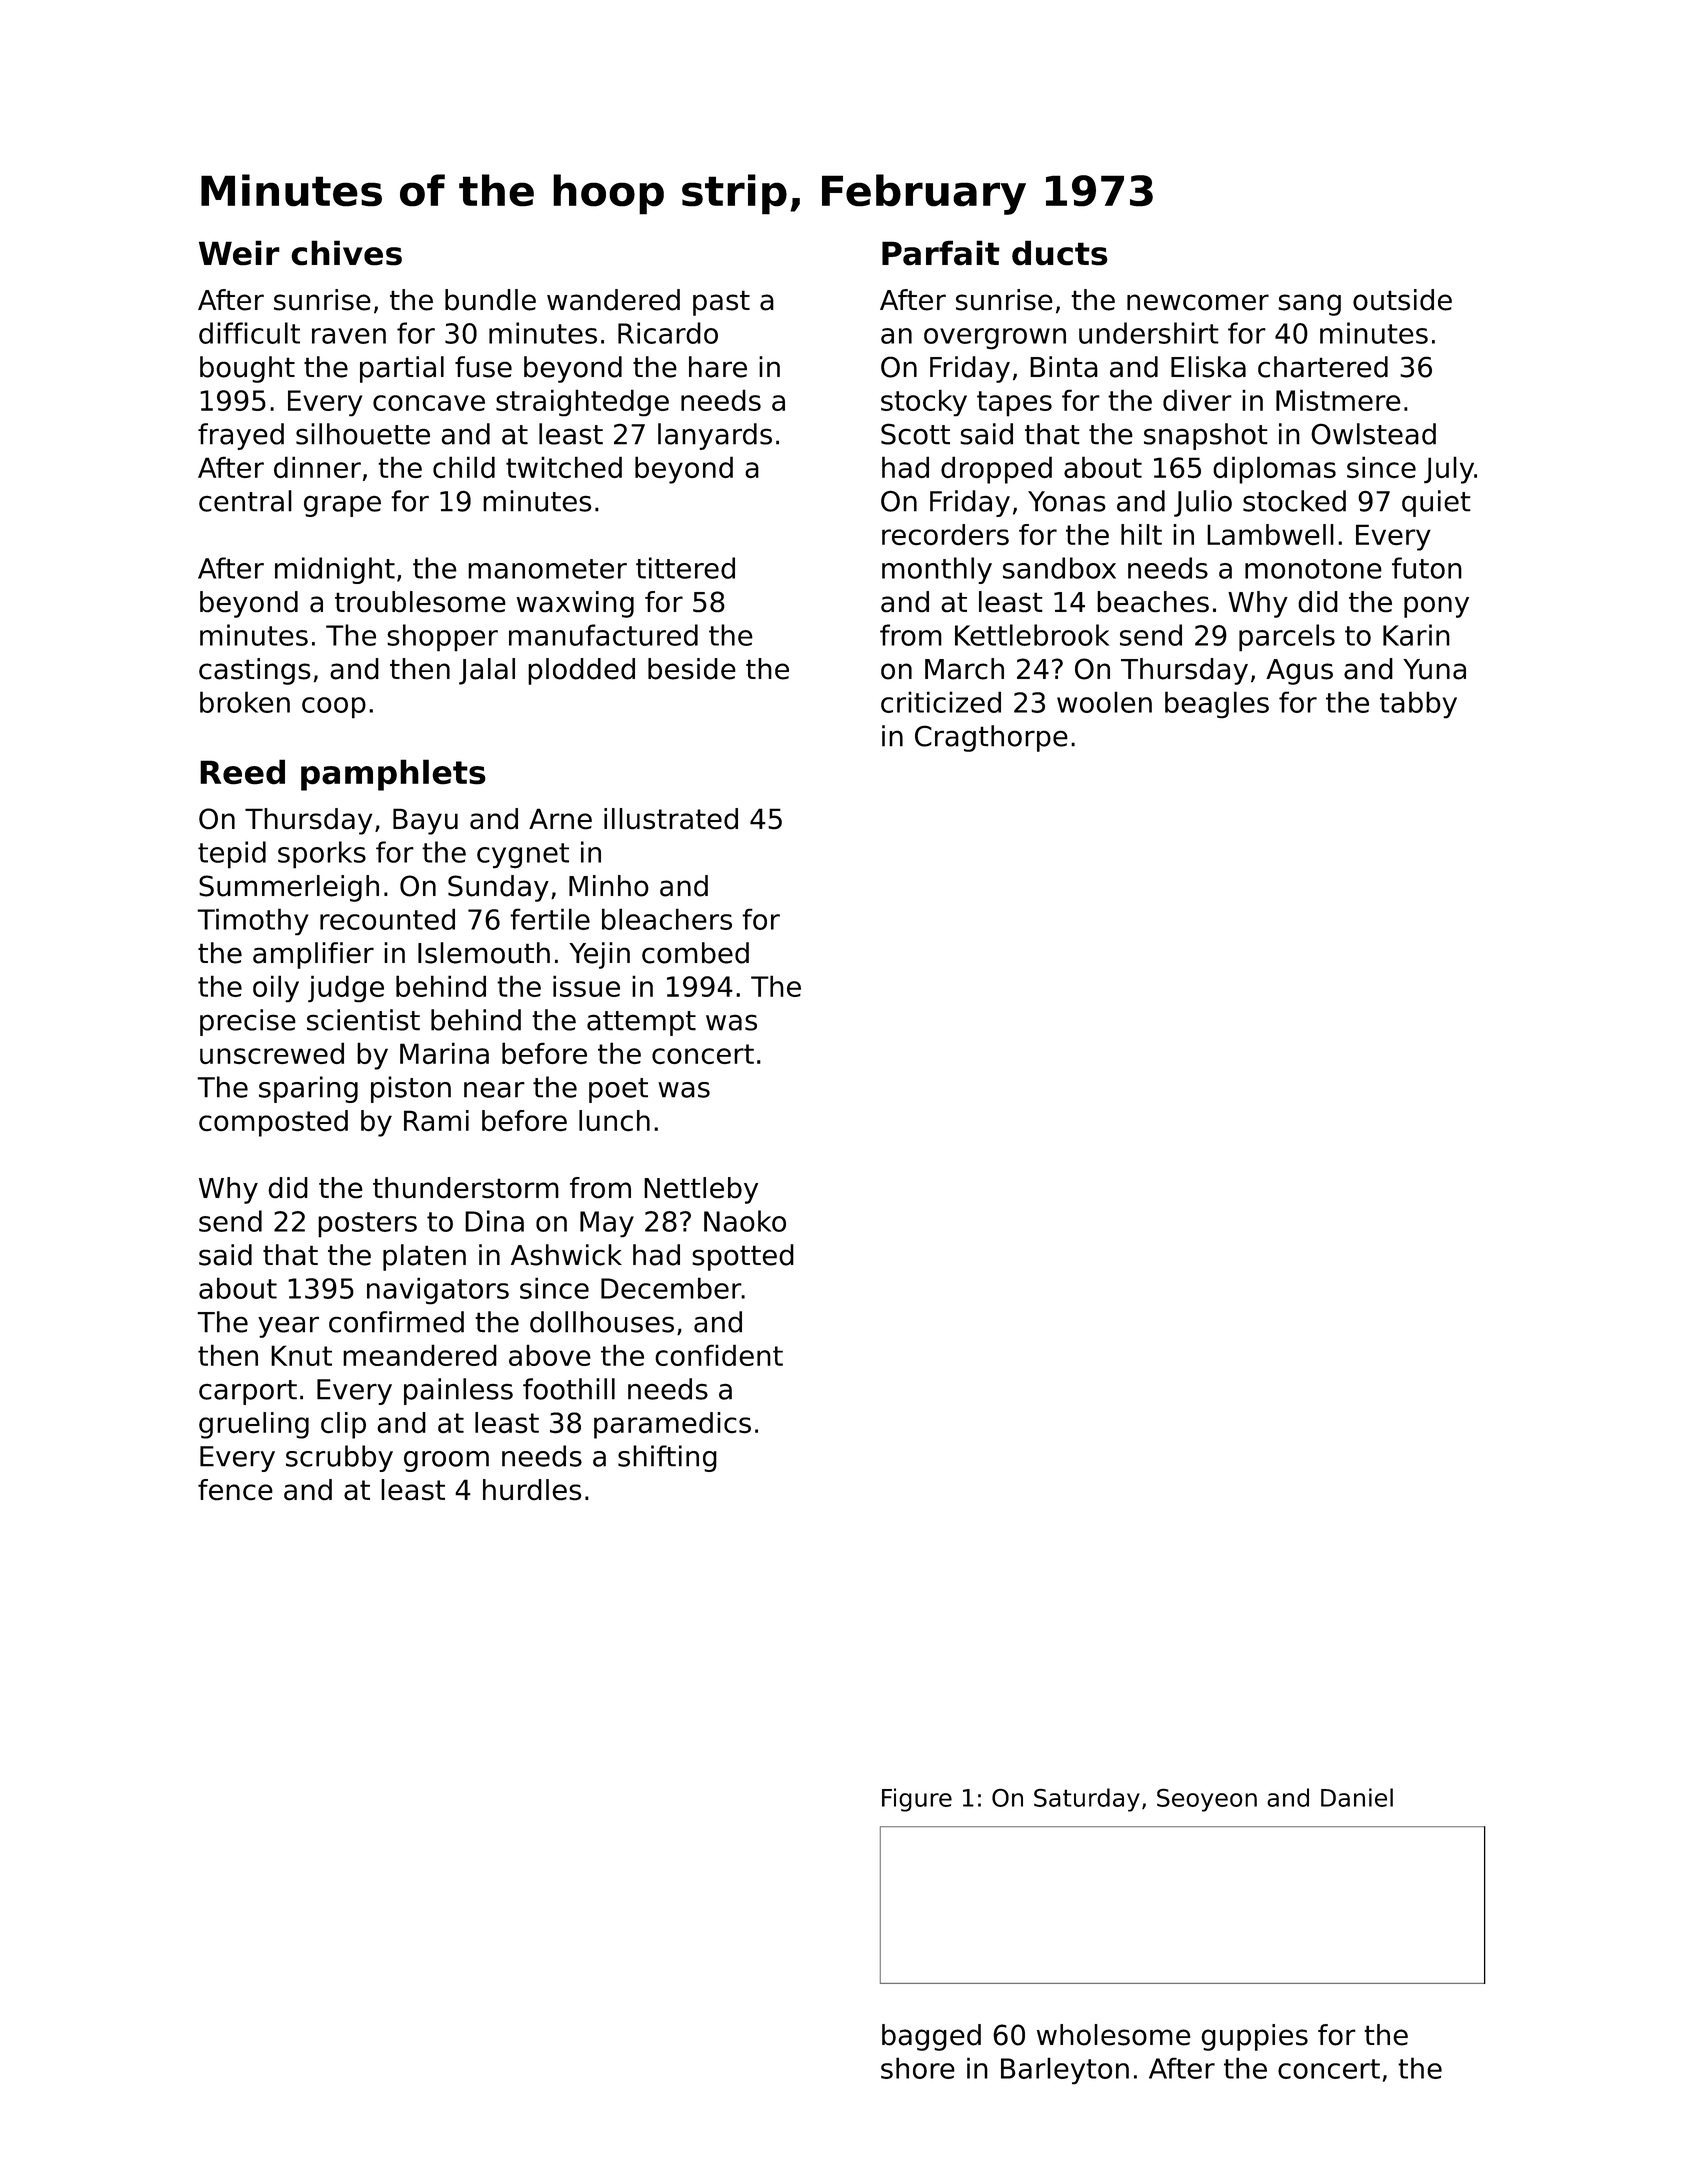  I want to click on twitched, so click(564, 467).
